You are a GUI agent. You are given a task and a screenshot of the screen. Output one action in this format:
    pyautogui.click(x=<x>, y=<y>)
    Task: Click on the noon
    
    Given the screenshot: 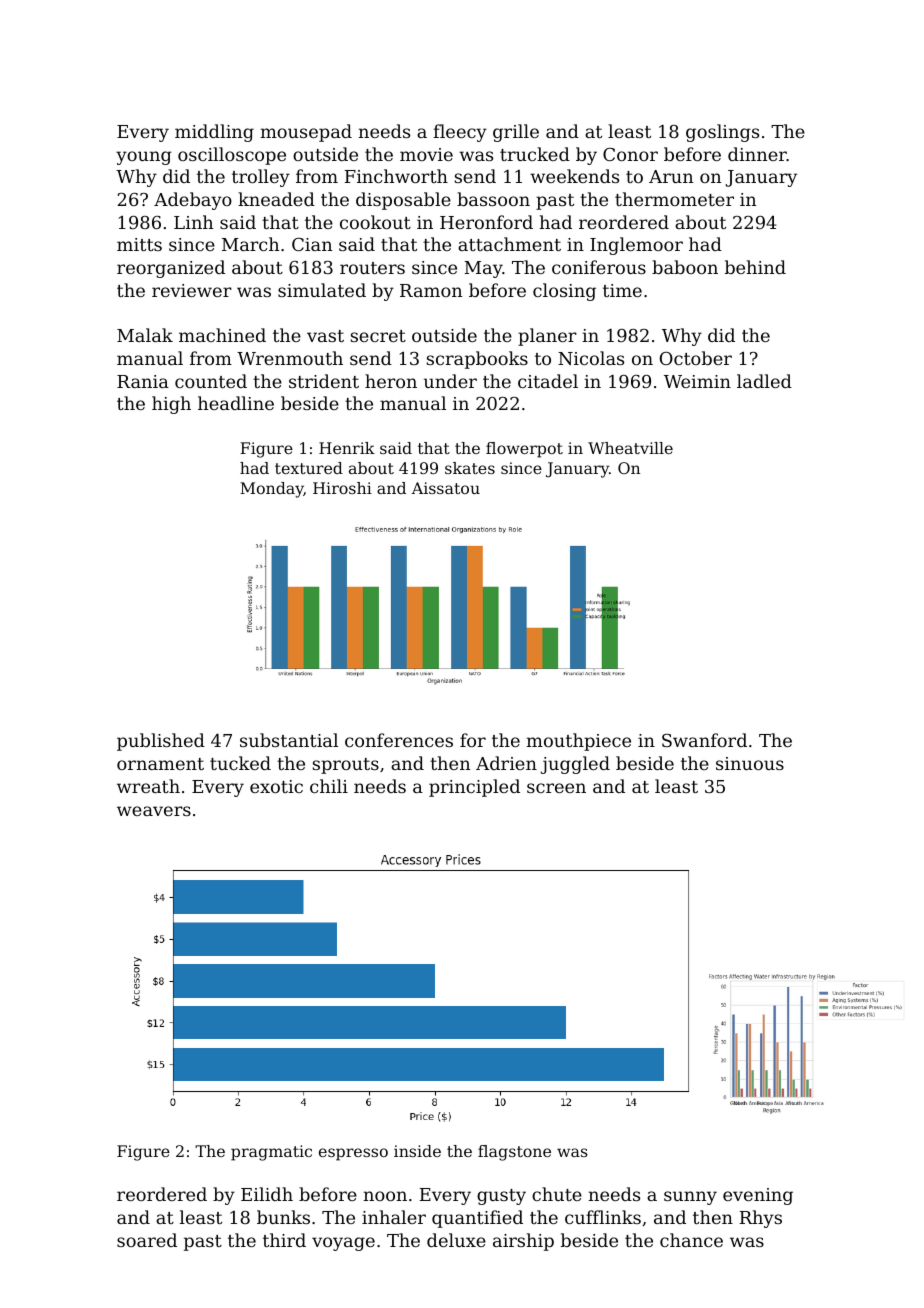 What is the action you would take?
    pyautogui.click(x=385, y=1196)
